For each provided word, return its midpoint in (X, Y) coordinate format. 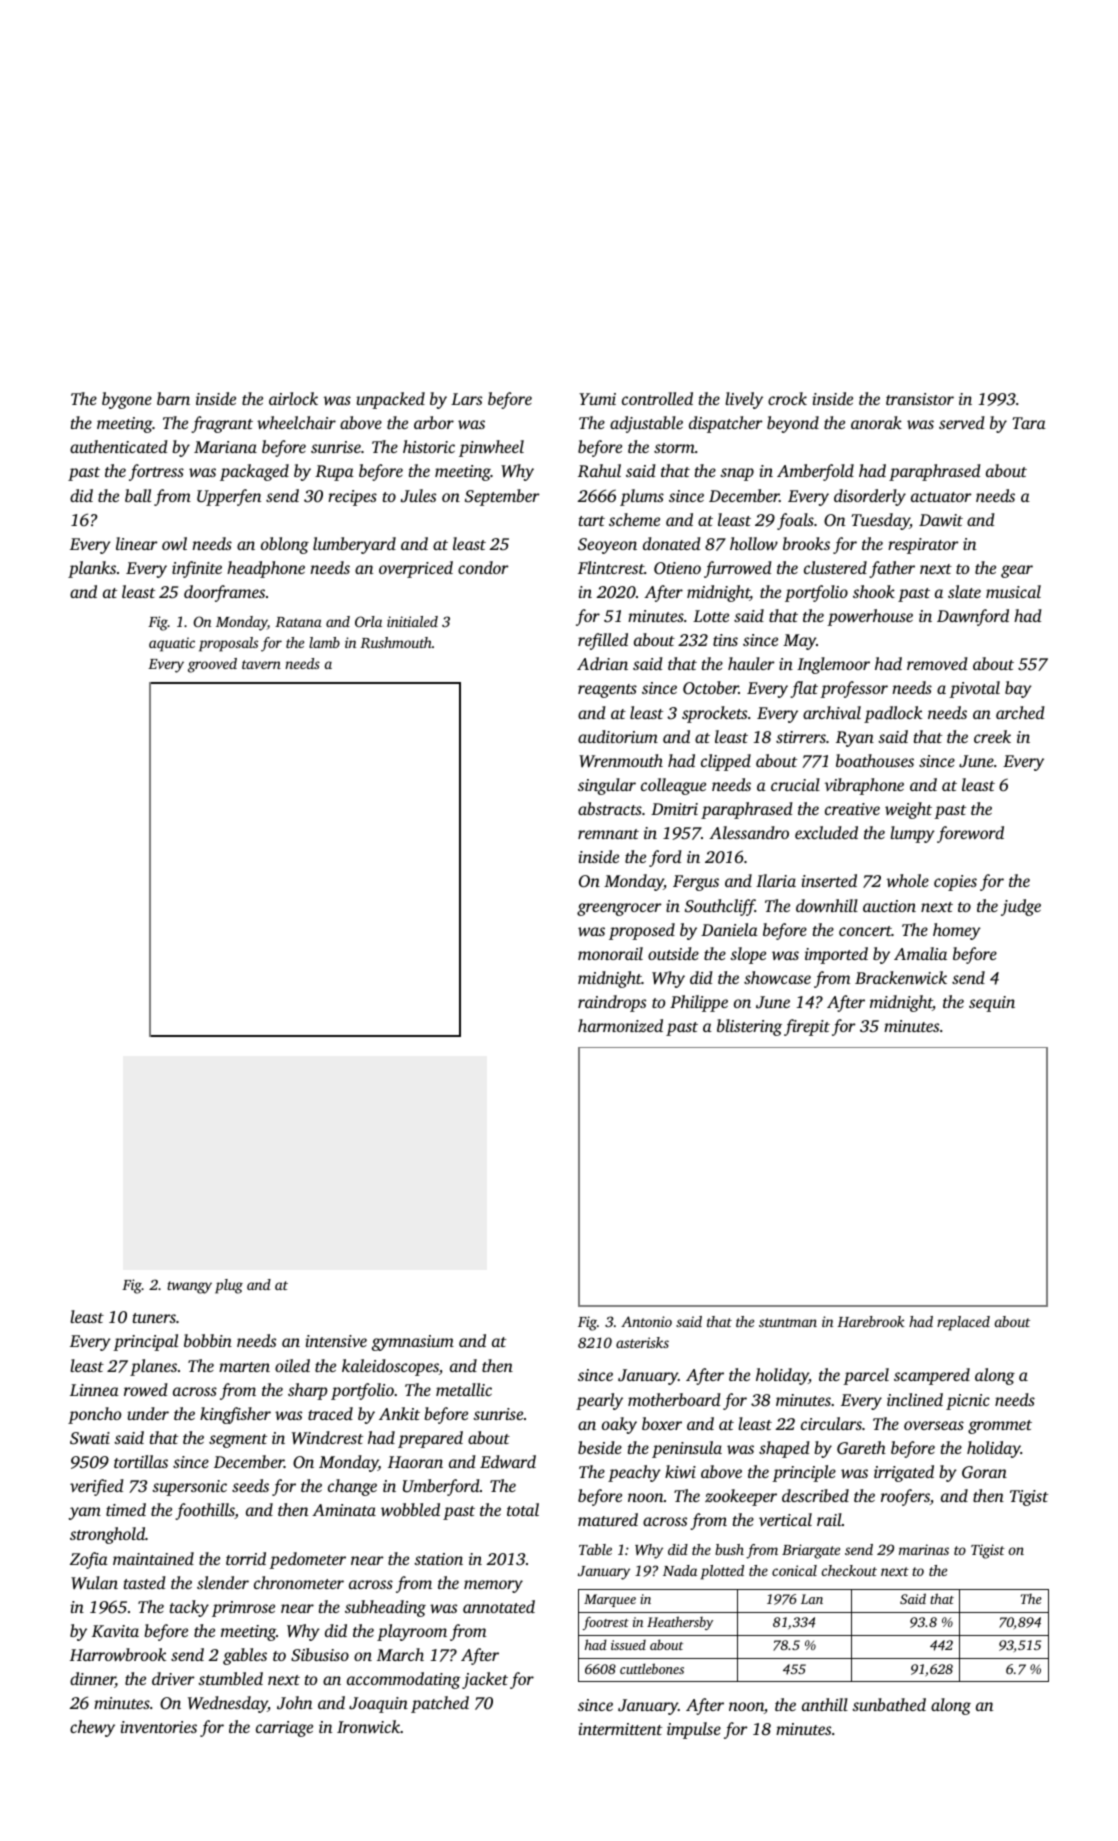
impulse (694, 1730)
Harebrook (871, 1321)
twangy (189, 1287)
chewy (92, 1728)
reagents (607, 691)
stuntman (788, 1322)
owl (174, 543)
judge (1021, 907)
